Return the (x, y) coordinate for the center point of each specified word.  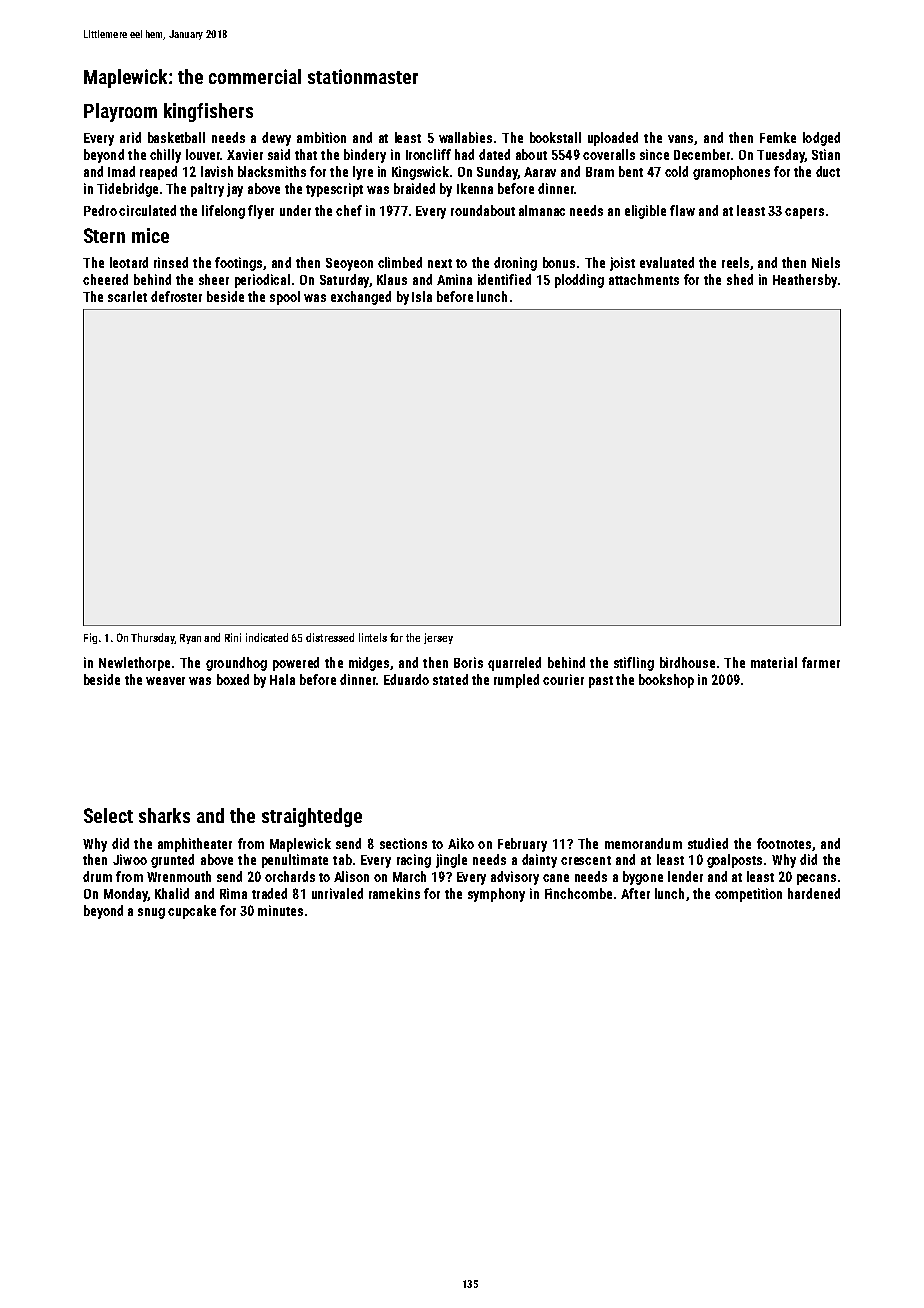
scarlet (127, 296)
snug (151, 913)
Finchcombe (578, 893)
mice (150, 235)
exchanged (361, 298)
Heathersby (805, 281)
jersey (438, 638)
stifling (634, 664)
